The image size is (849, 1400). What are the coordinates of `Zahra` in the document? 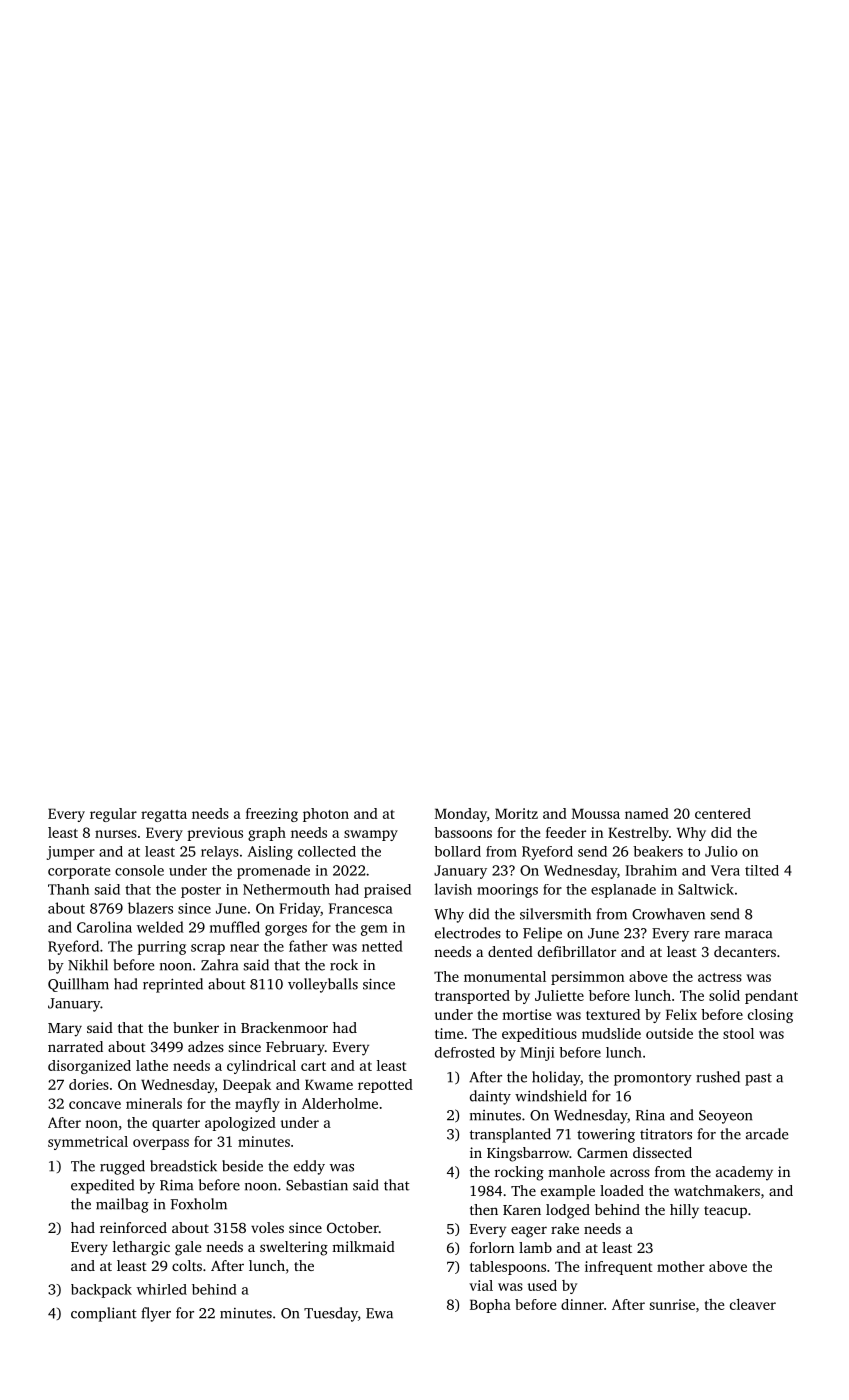 It's located at (219, 965).
